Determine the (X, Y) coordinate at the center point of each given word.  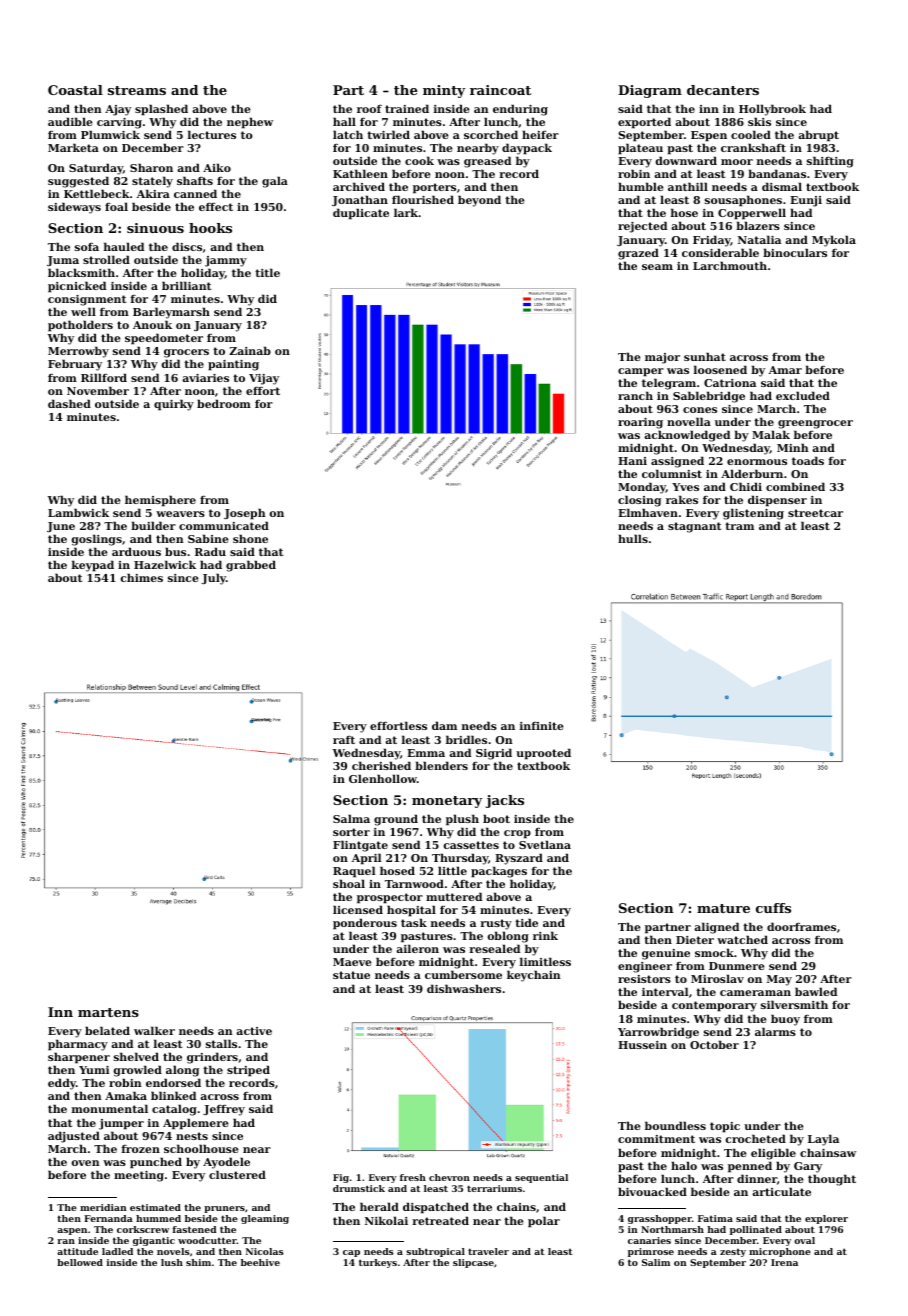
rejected (642, 227)
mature (723, 908)
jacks (505, 801)
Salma (351, 818)
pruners (224, 1209)
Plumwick (110, 134)
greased (487, 162)
